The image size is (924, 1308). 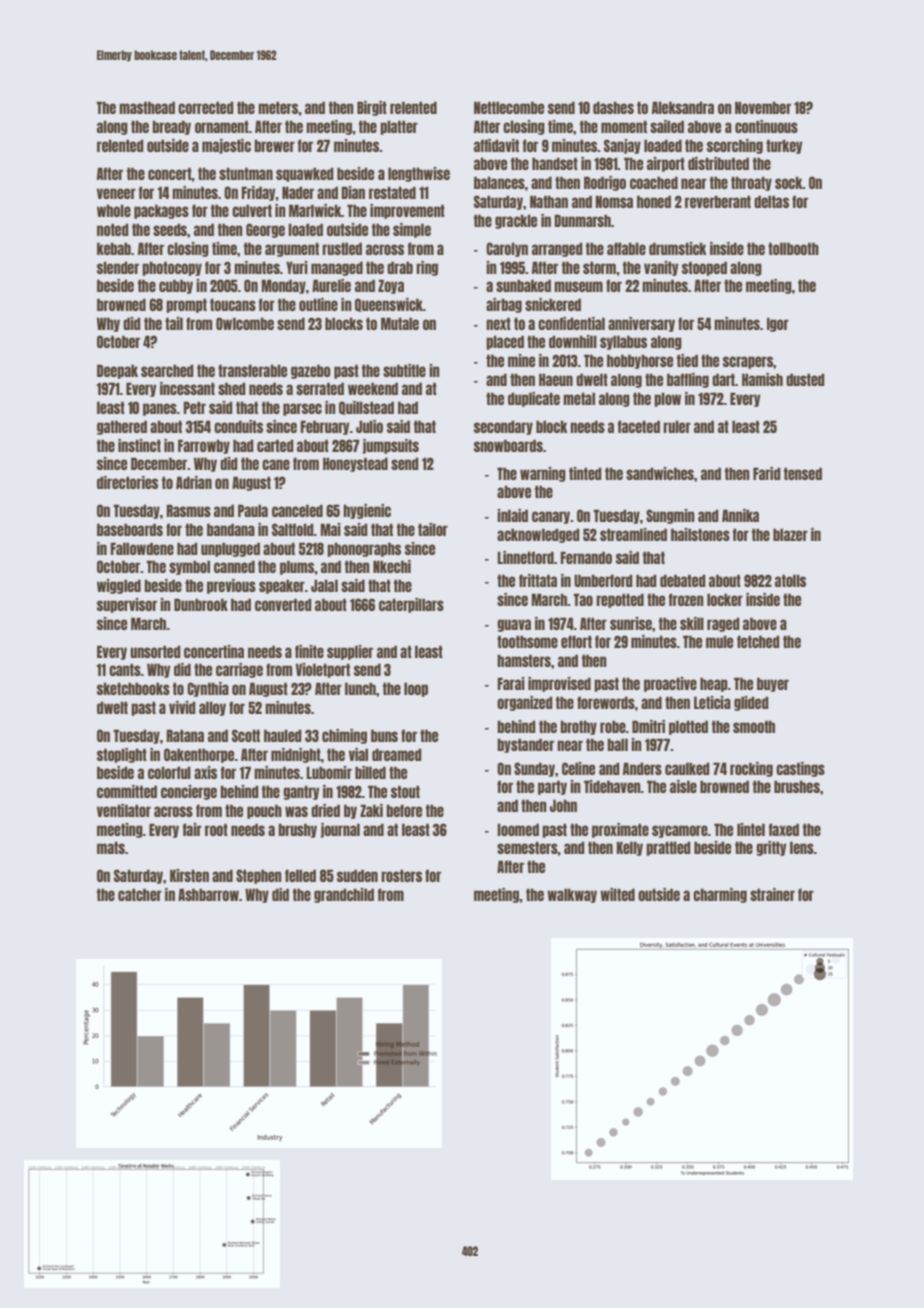 What do you see at coordinates (509, 107) in the screenshot?
I see `Nettlecombe` at bounding box center [509, 107].
